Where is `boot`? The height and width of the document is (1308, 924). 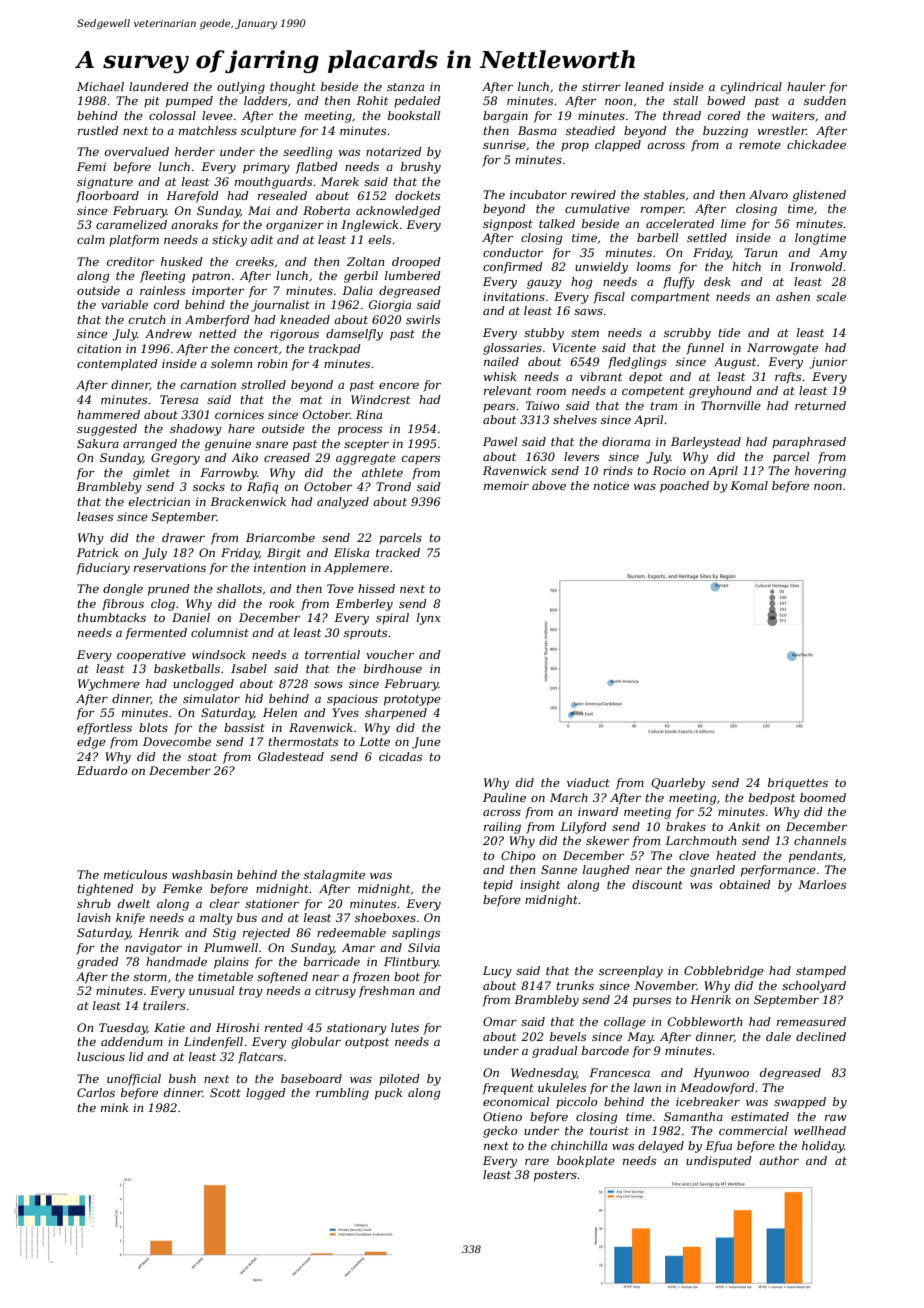
boot is located at coordinates (407, 976).
